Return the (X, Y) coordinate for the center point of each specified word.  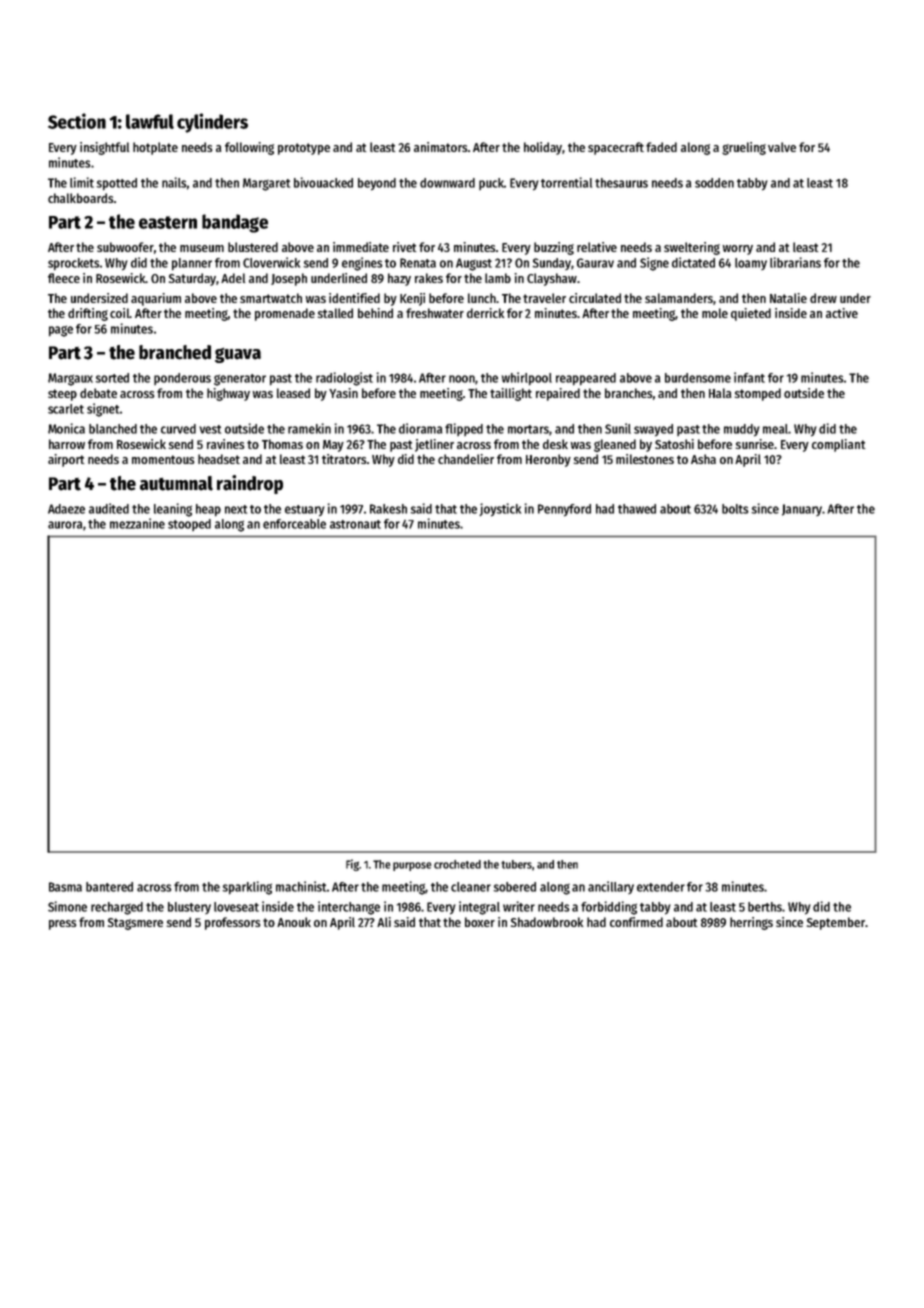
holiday (543, 148)
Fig (352, 865)
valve (782, 147)
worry (738, 250)
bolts (735, 509)
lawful (150, 121)
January (802, 510)
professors (232, 923)
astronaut (355, 524)
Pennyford (564, 510)
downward (447, 183)
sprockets (73, 264)
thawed (637, 509)
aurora (65, 525)
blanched (113, 429)
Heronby (548, 460)
